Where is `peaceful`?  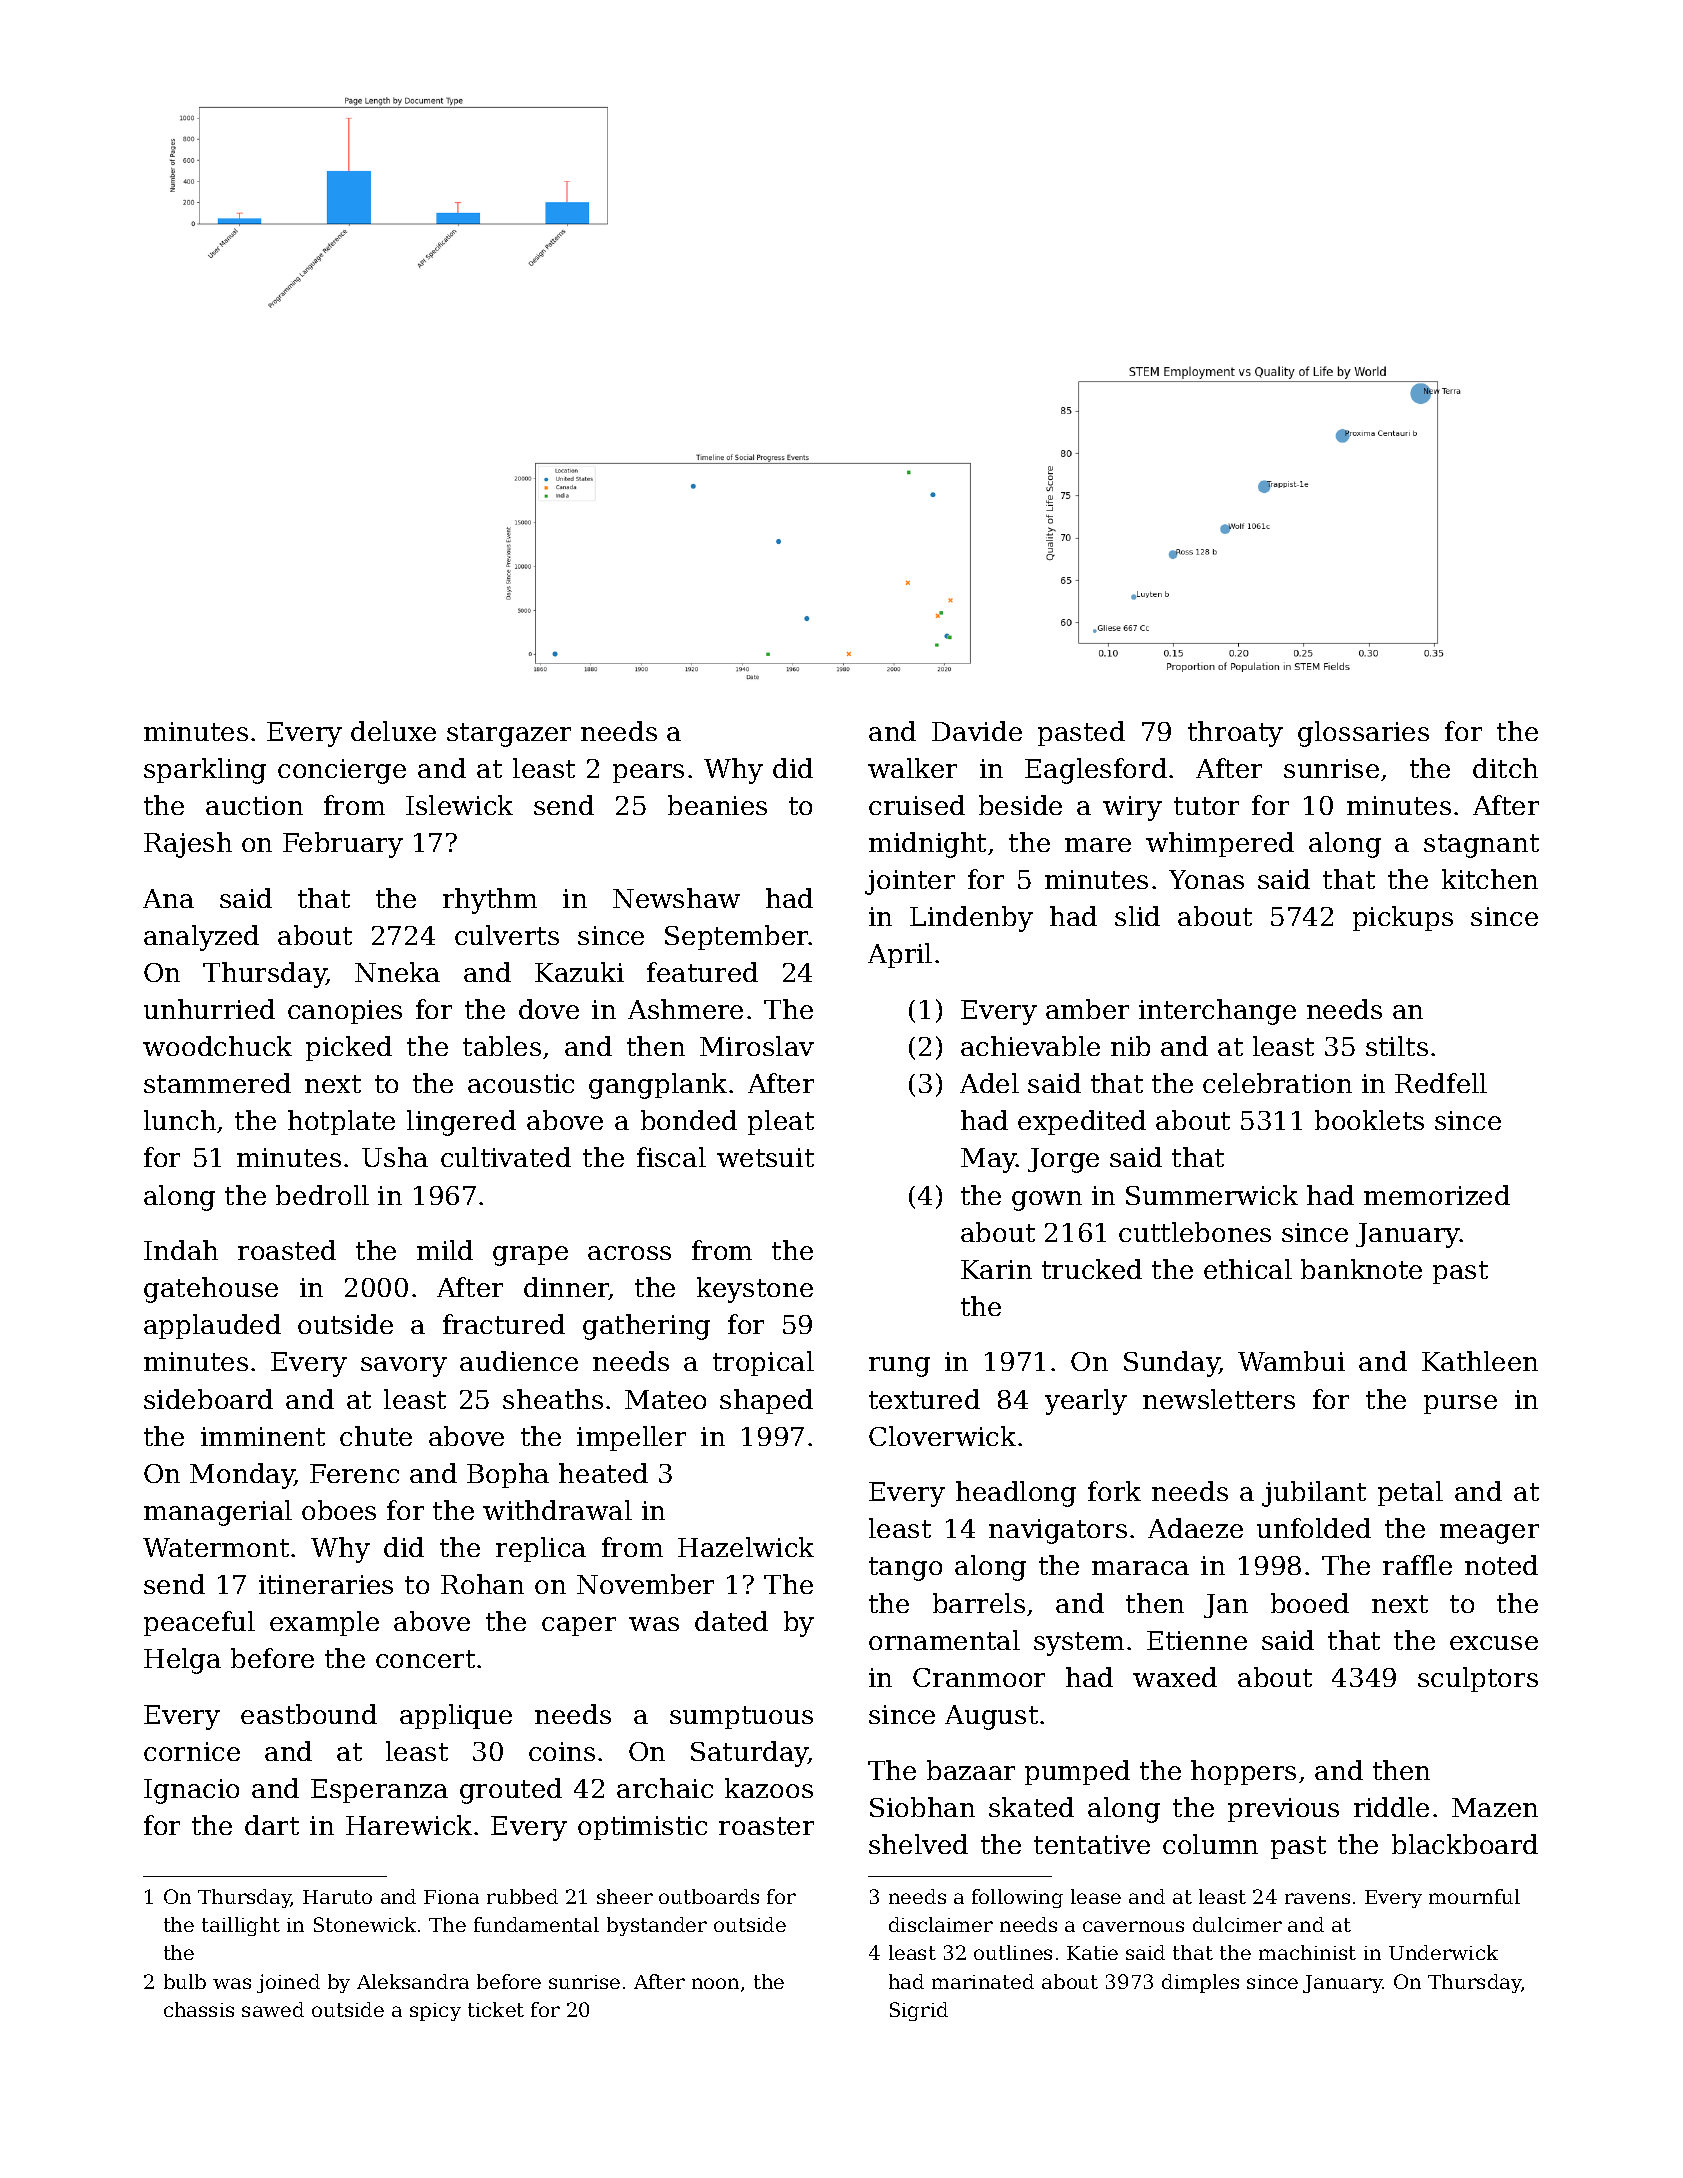 peaceful is located at coordinates (199, 1623).
